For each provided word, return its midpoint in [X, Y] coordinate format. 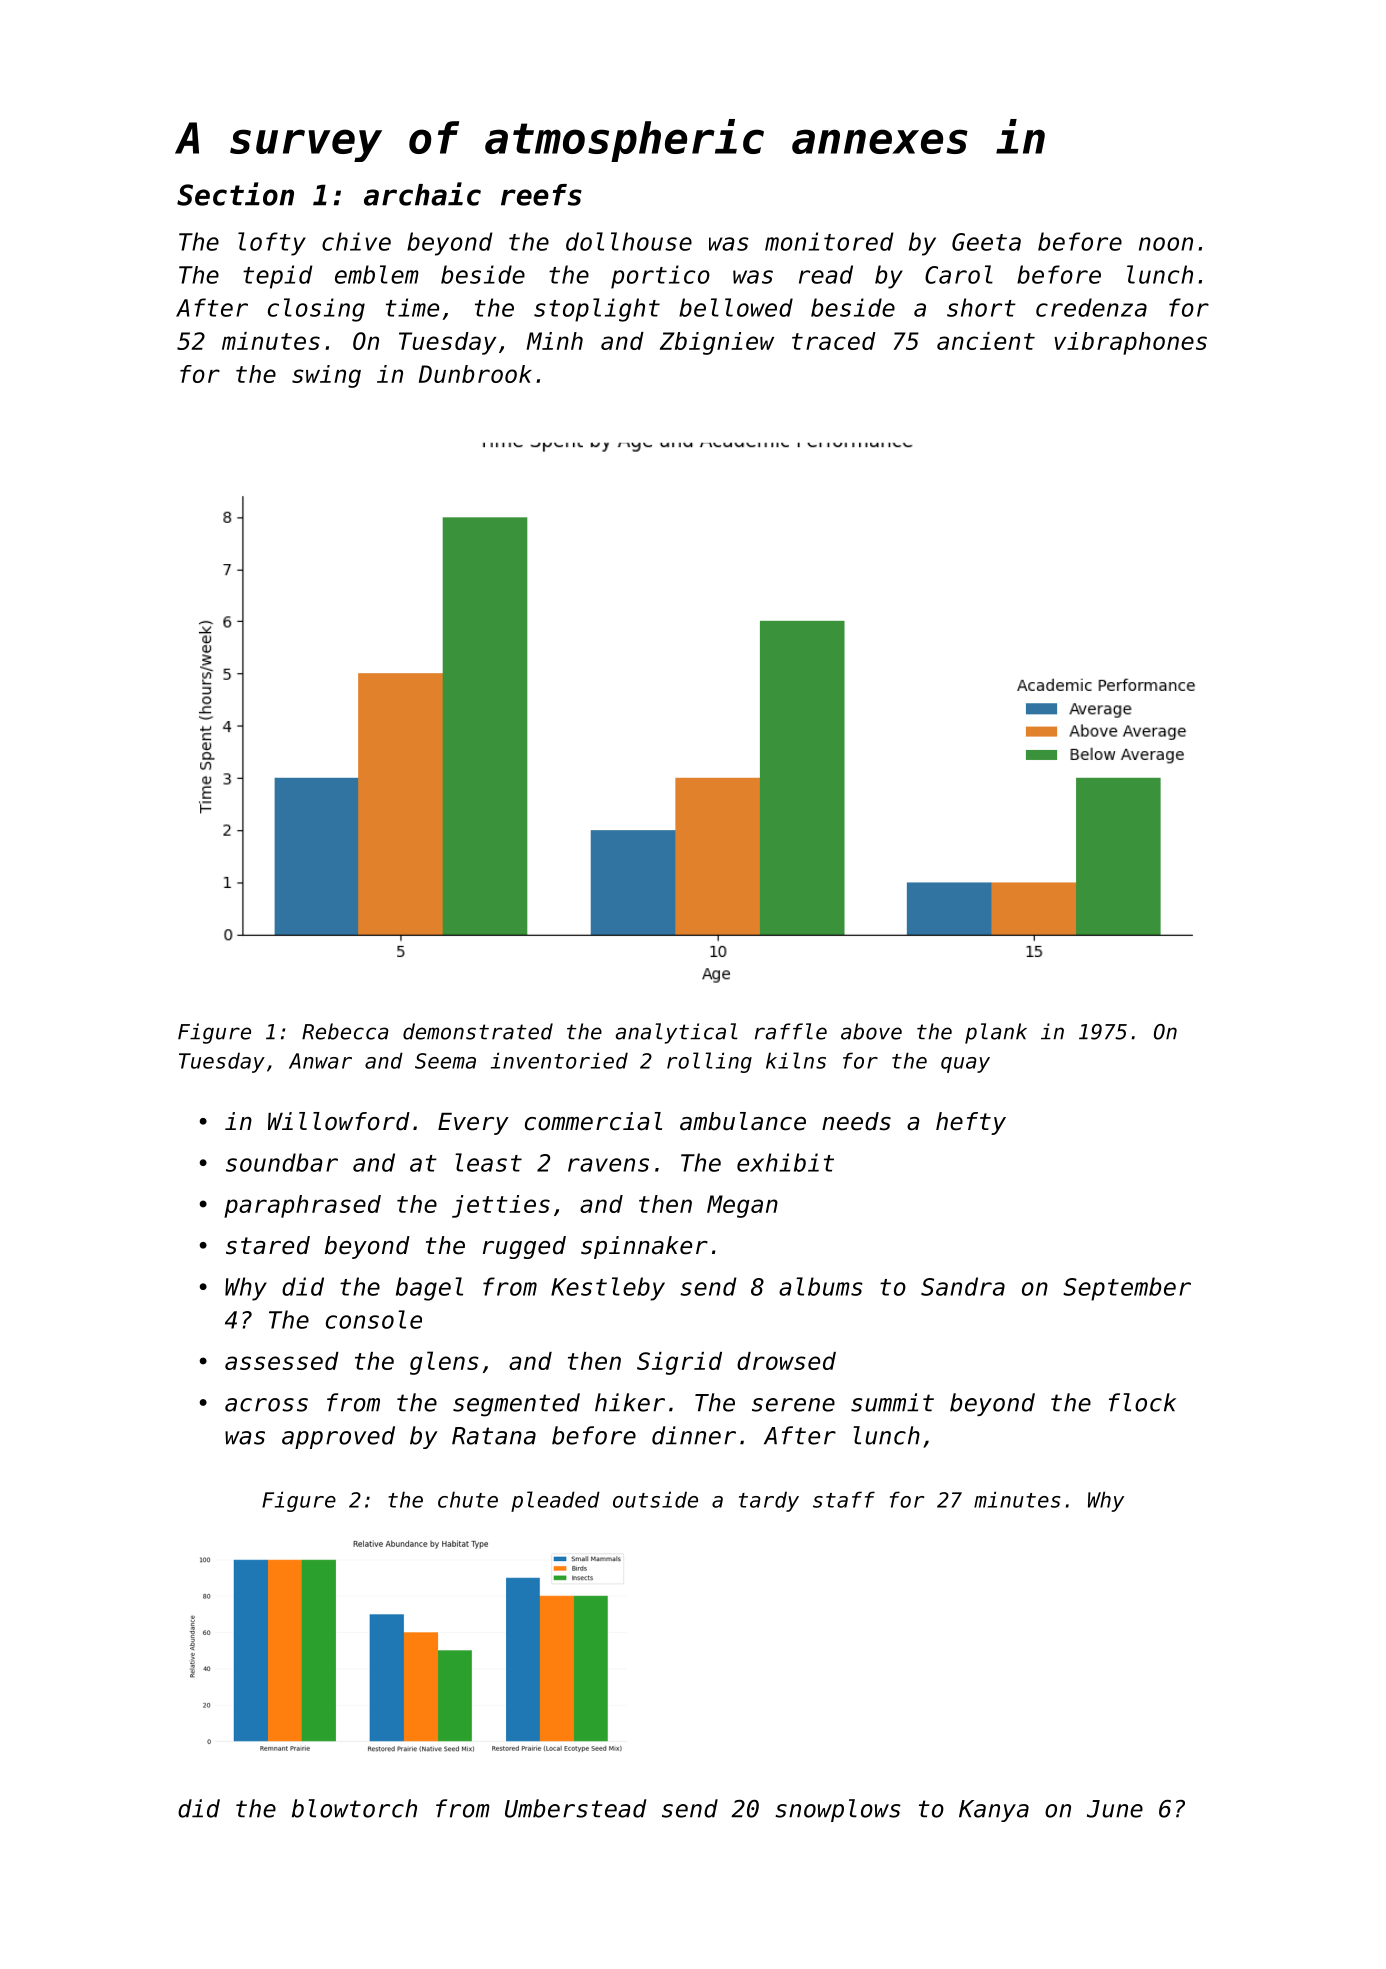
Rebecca [345, 1031]
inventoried [559, 1060]
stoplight [597, 310]
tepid [278, 277]
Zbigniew [717, 343]
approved [338, 1437]
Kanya [994, 1811]
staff [844, 1499]
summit [892, 1402]
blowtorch [354, 1808]
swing [326, 376]
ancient [986, 341]
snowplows [838, 1810]
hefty [971, 1123]
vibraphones [1130, 343]
